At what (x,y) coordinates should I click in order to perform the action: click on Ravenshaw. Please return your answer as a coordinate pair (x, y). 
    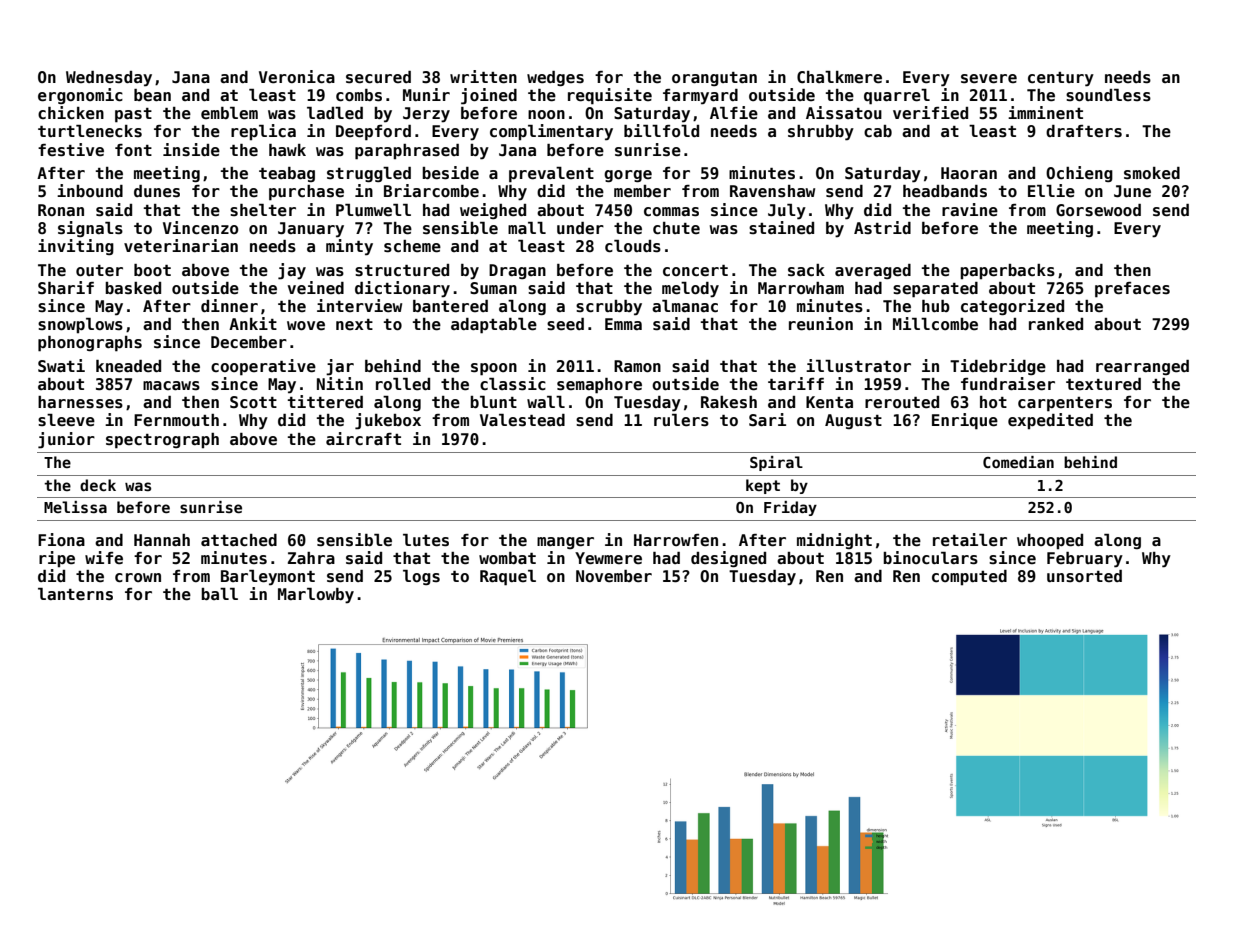
    Looking at the image, I should click on (772, 191).
